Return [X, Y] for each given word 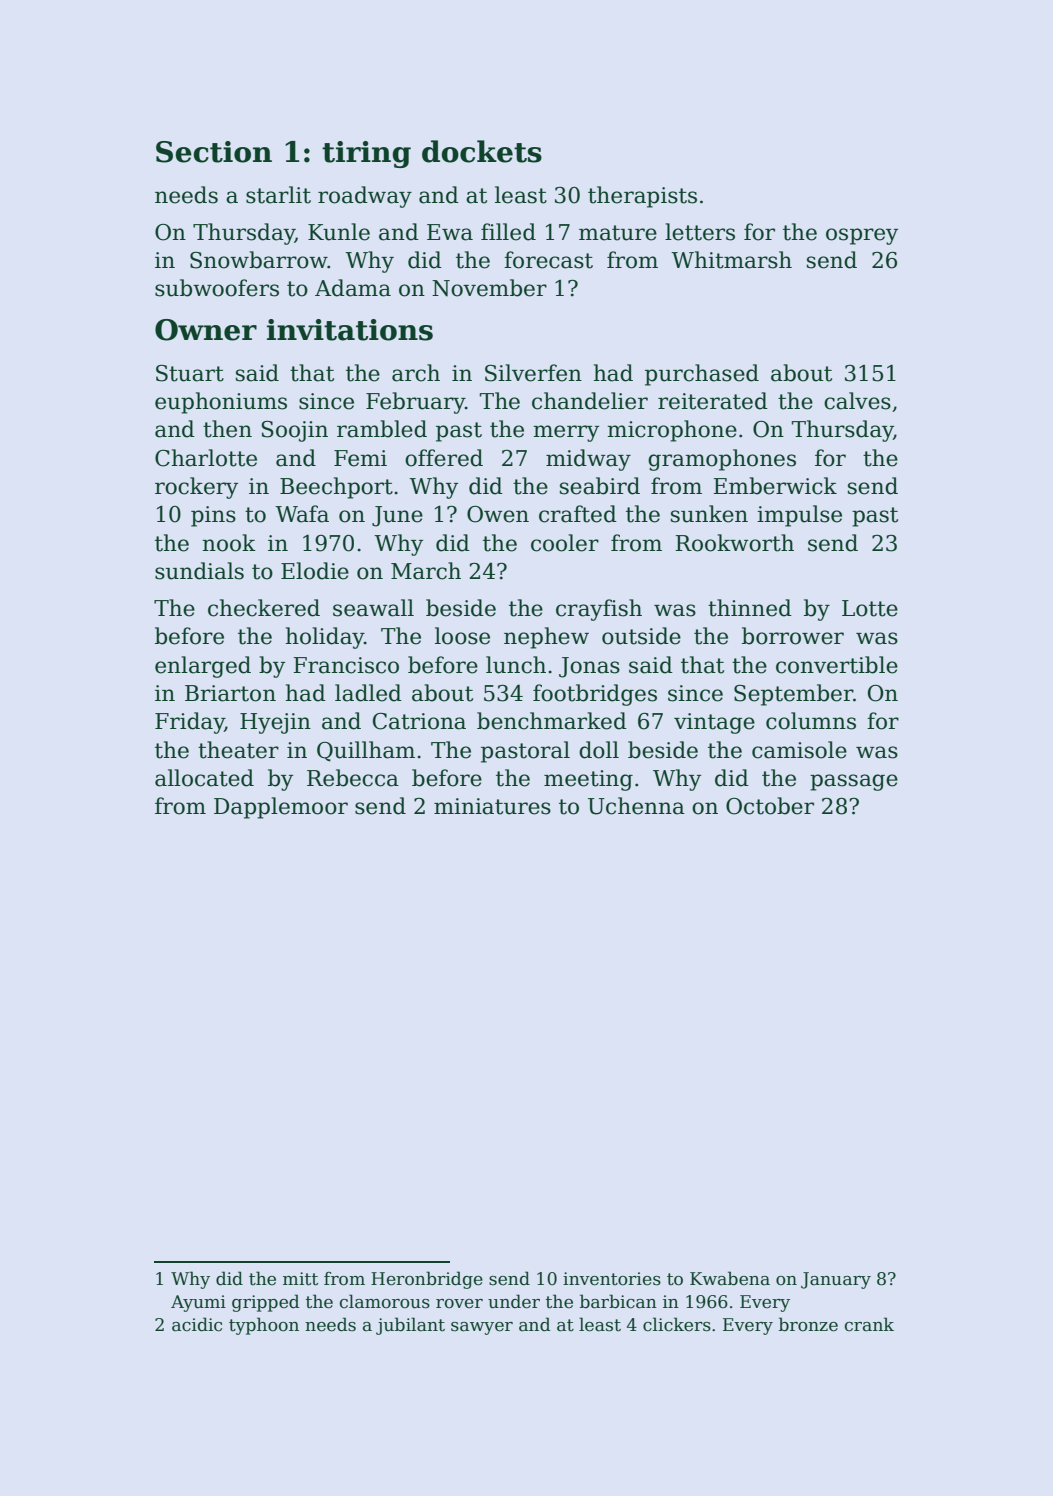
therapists [642, 197]
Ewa [450, 232]
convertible [837, 665]
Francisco [346, 665]
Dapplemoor [281, 808]
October [770, 806]
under [514, 1301]
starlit [278, 195]
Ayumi [198, 1303]
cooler [565, 543]
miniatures [492, 806]
